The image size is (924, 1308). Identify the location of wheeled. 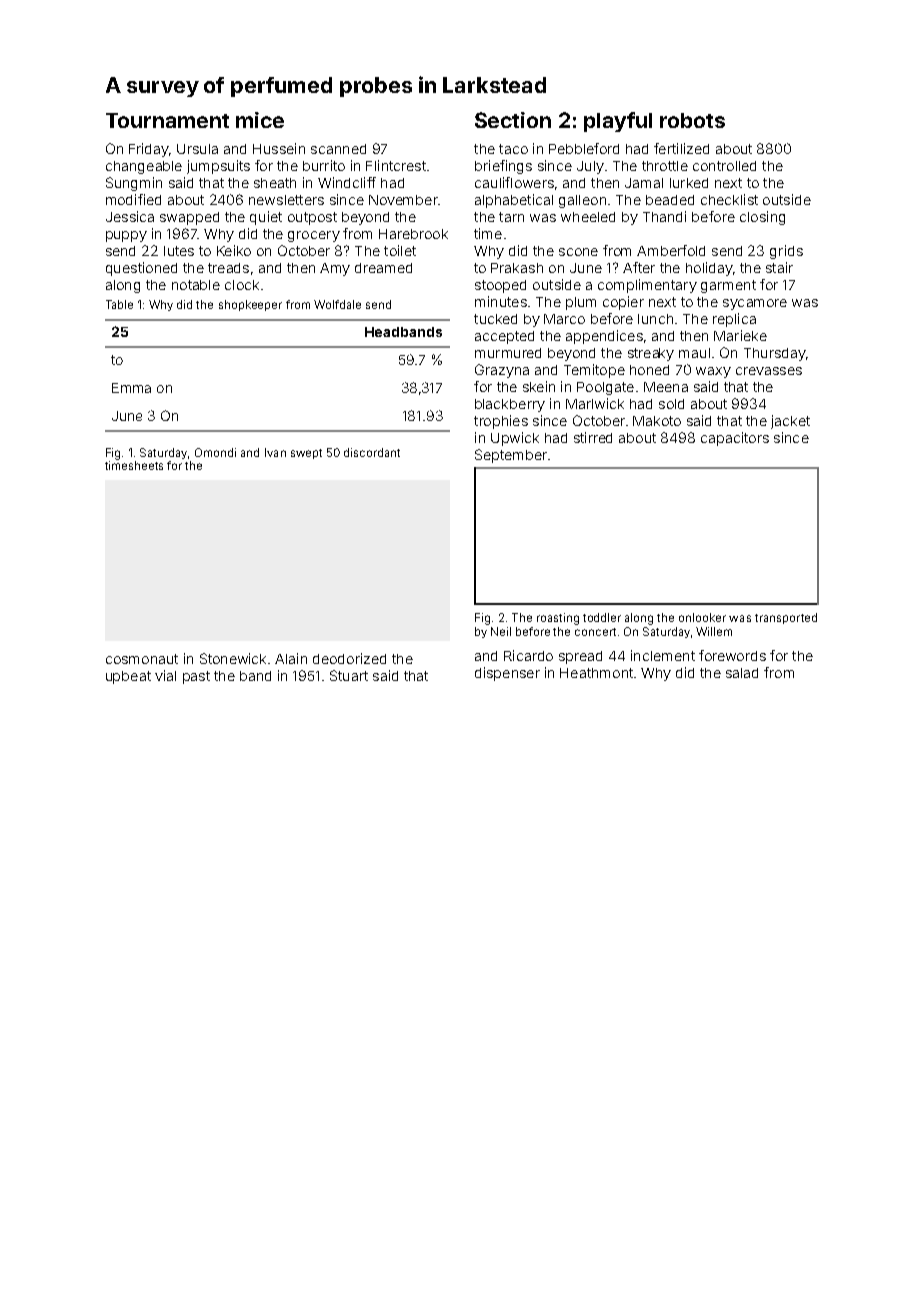
(588, 217).
